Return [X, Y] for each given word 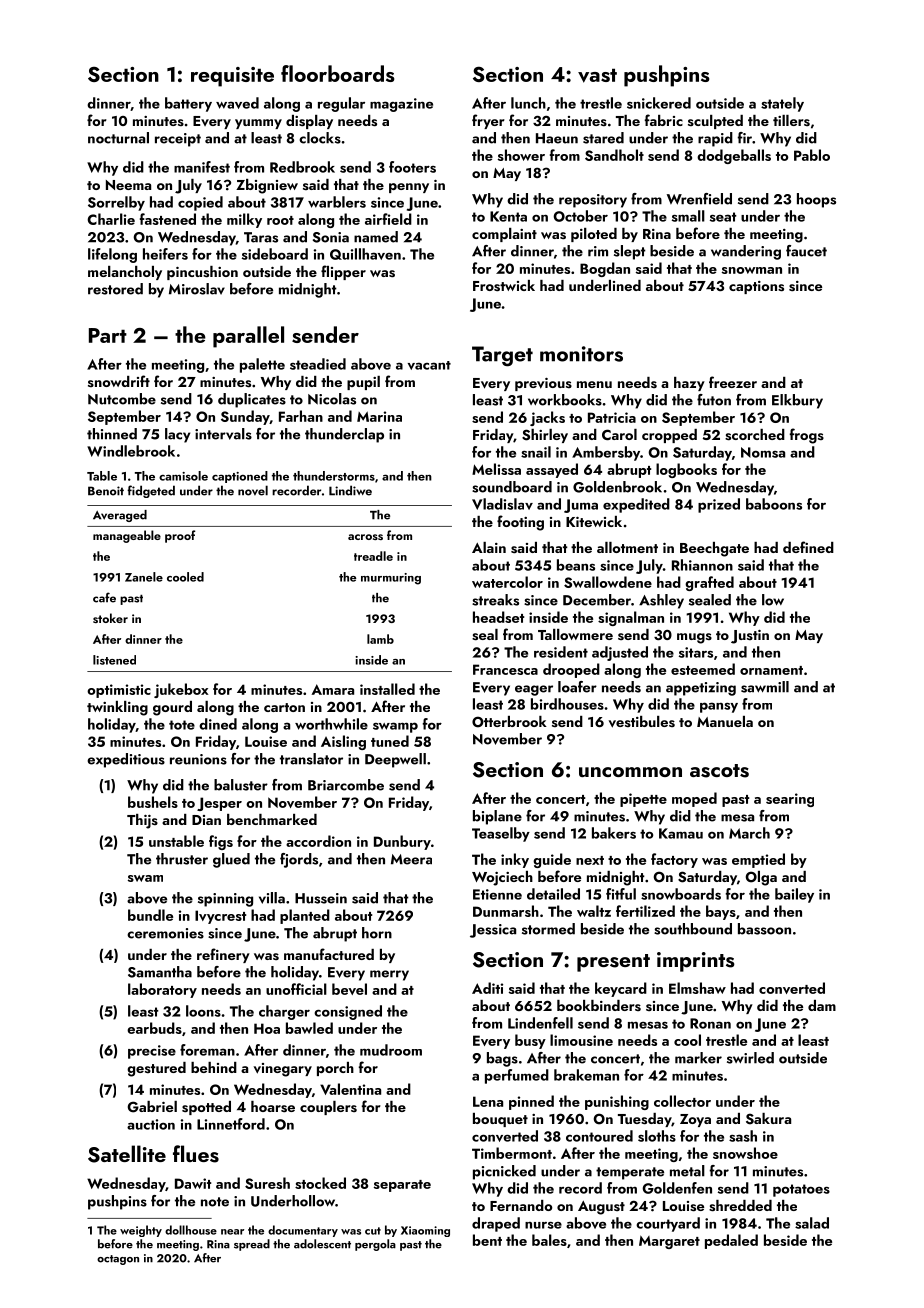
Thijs [142, 821]
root [280, 220]
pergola [375, 1245]
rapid [715, 139]
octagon [118, 1260]
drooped [571, 670]
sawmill [765, 687]
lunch [528, 103]
